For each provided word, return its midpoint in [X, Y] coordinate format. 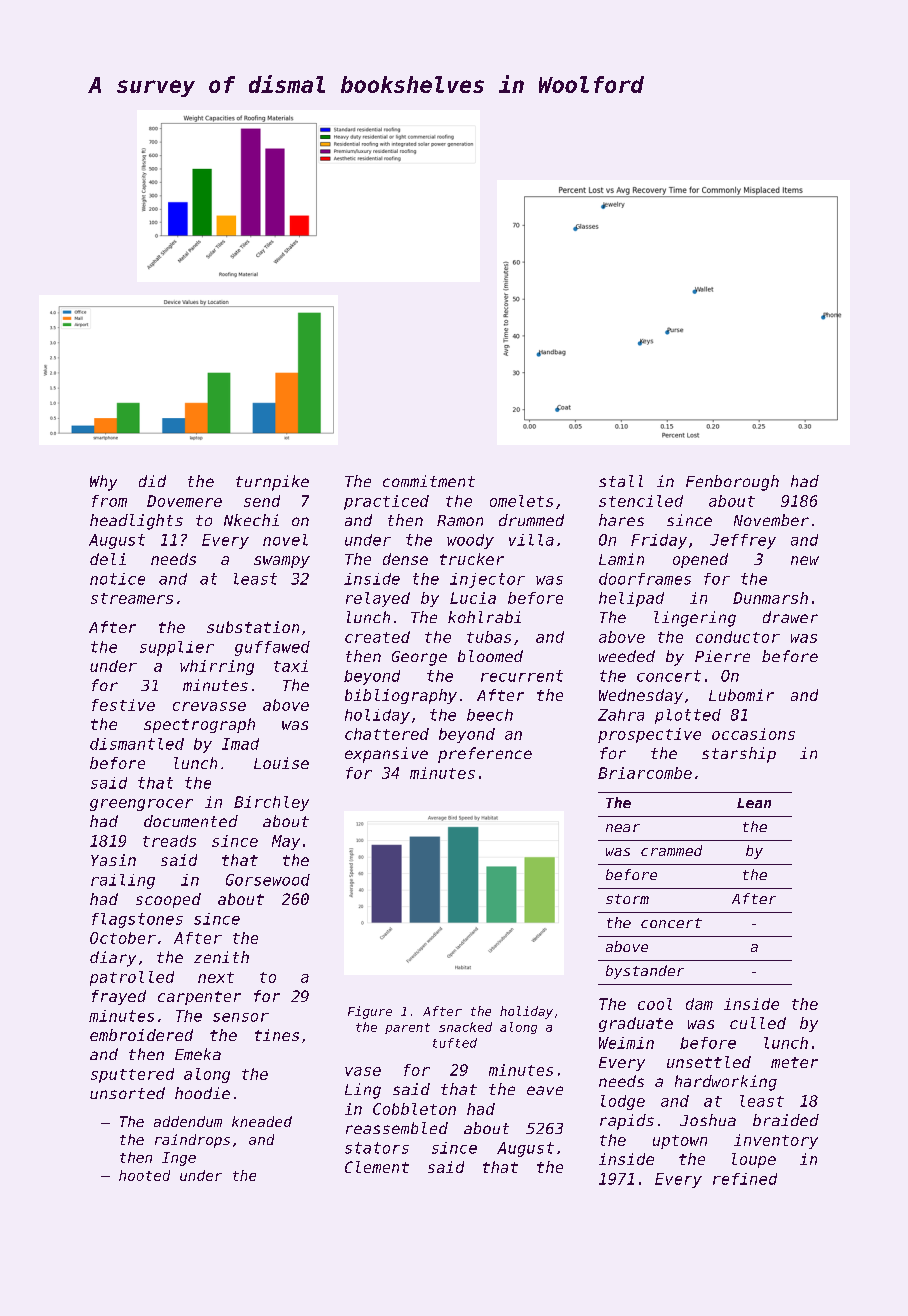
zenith [221, 957]
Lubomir [741, 695]
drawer [790, 617]
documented [191, 821]
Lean [754, 803]
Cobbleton [414, 1109]
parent [407, 1028]
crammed [671, 850]
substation [253, 627]
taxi [291, 666]
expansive [386, 755]
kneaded [262, 1121]
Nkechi [251, 520]
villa [531, 540]
